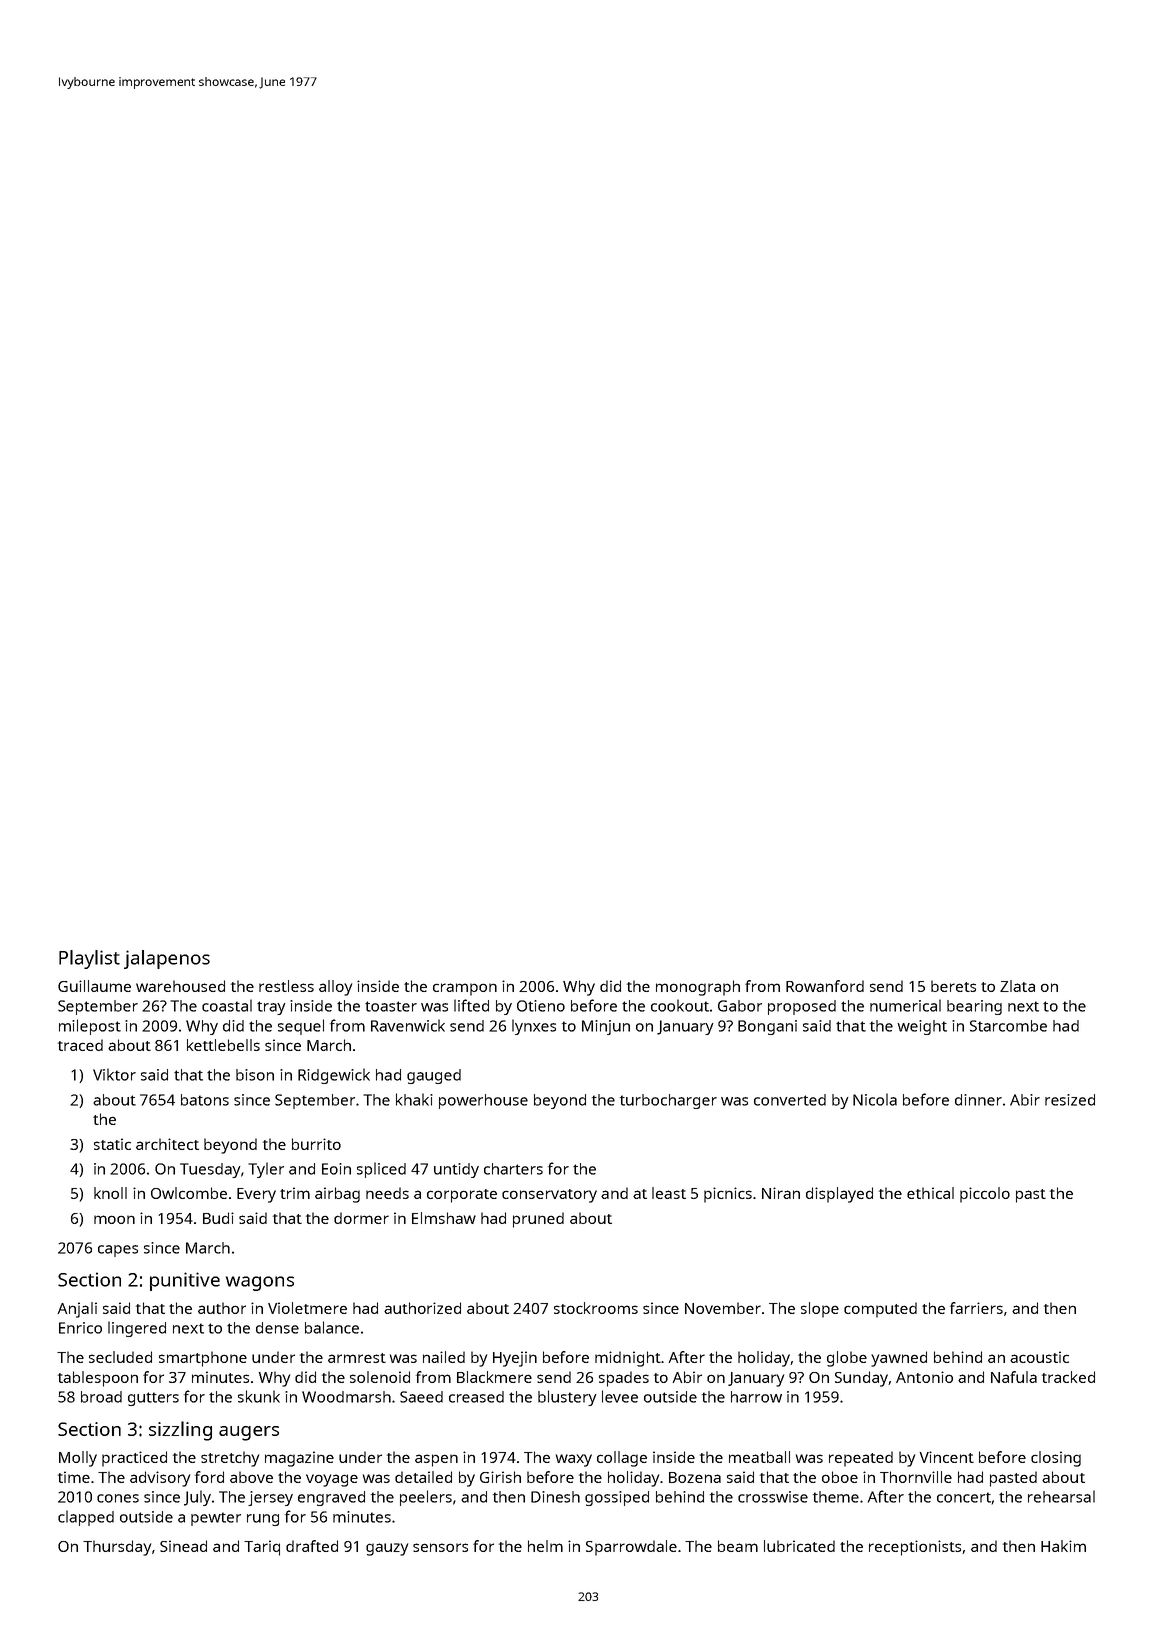  I want to click on traced, so click(80, 1045).
